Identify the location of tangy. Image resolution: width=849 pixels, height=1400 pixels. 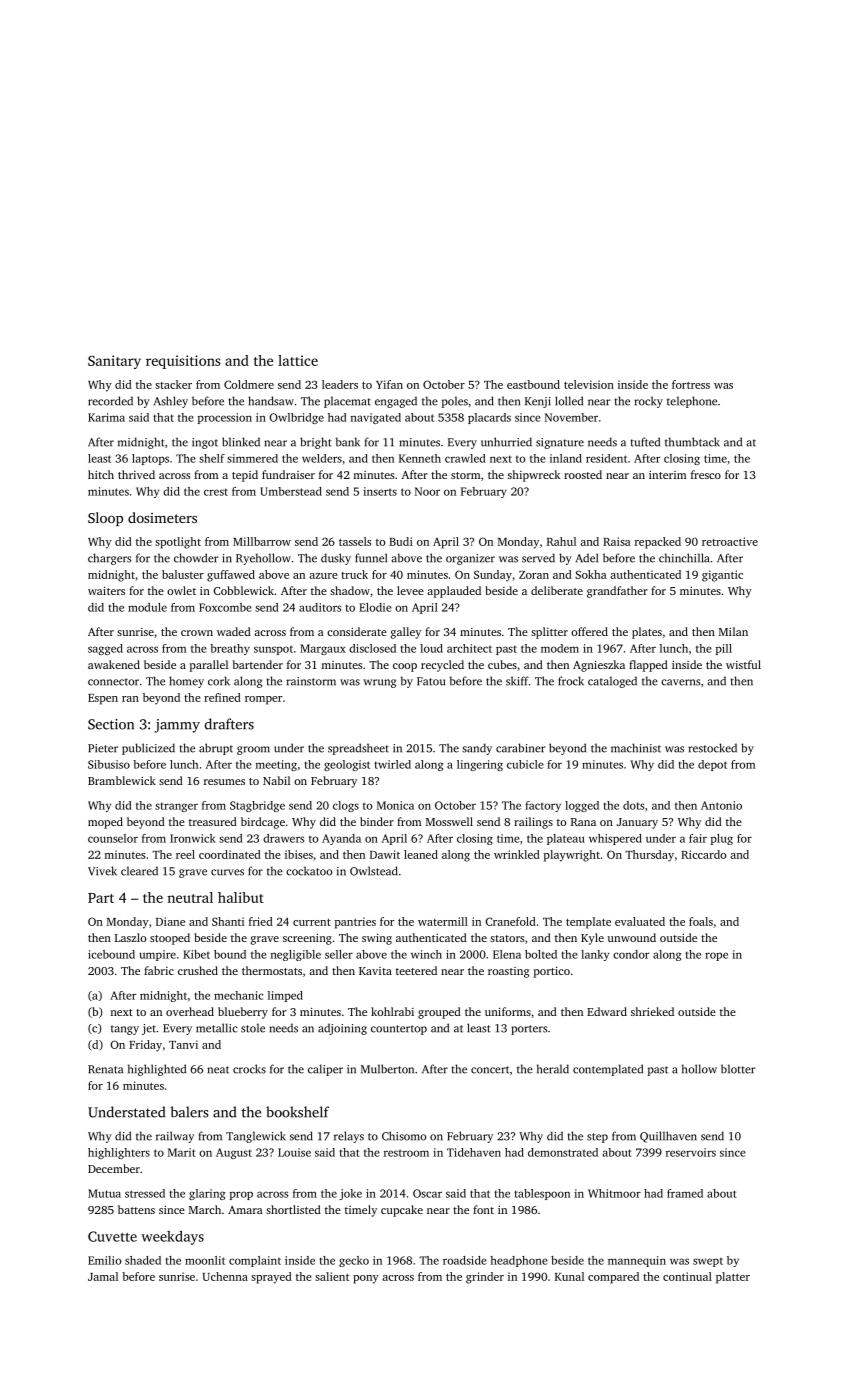
(125, 1030).
